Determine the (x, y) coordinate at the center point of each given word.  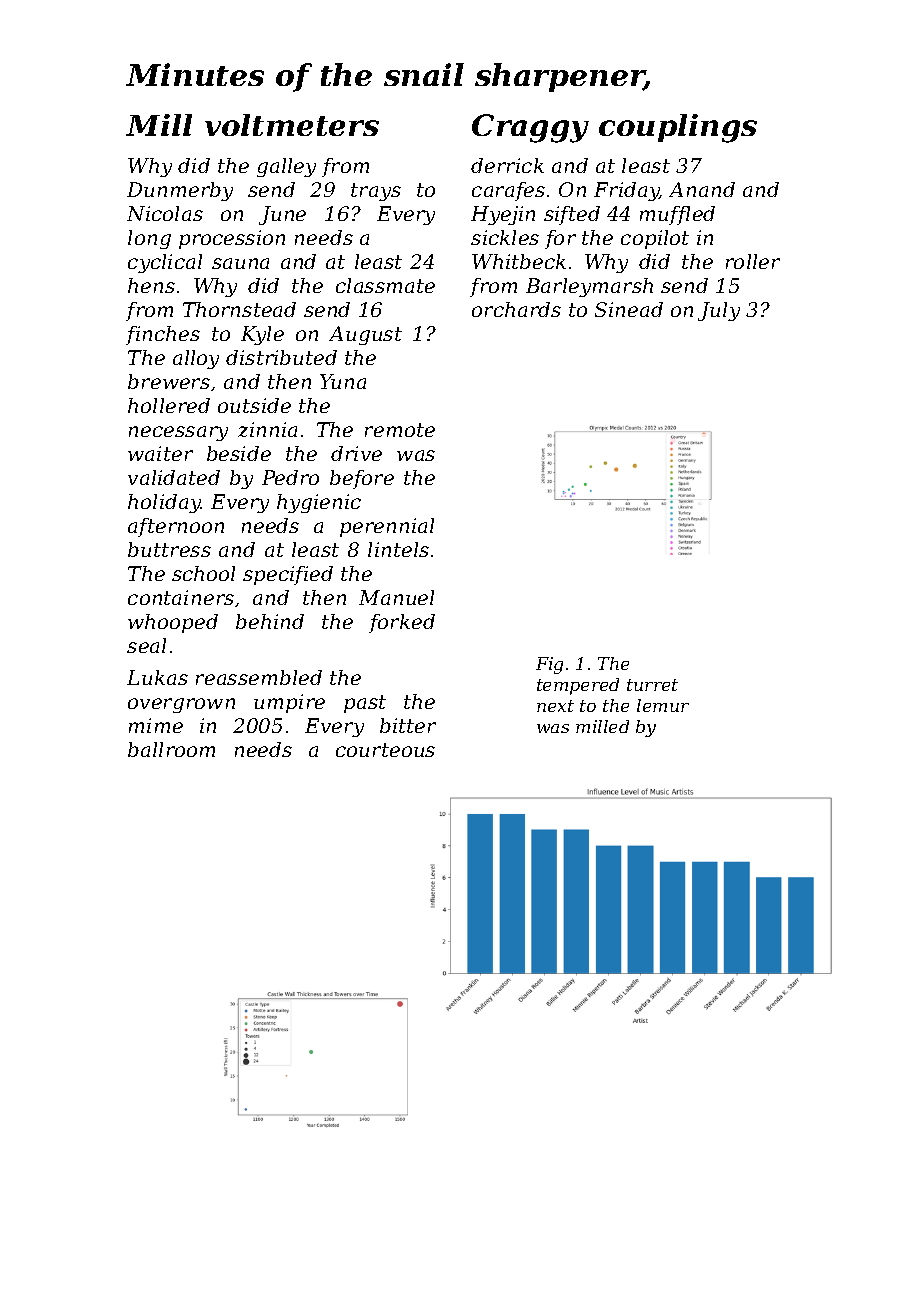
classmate (385, 285)
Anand (702, 189)
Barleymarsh (589, 287)
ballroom (171, 749)
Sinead (629, 309)
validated (174, 477)
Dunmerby (180, 191)
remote (400, 430)
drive (356, 453)
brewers (169, 381)
